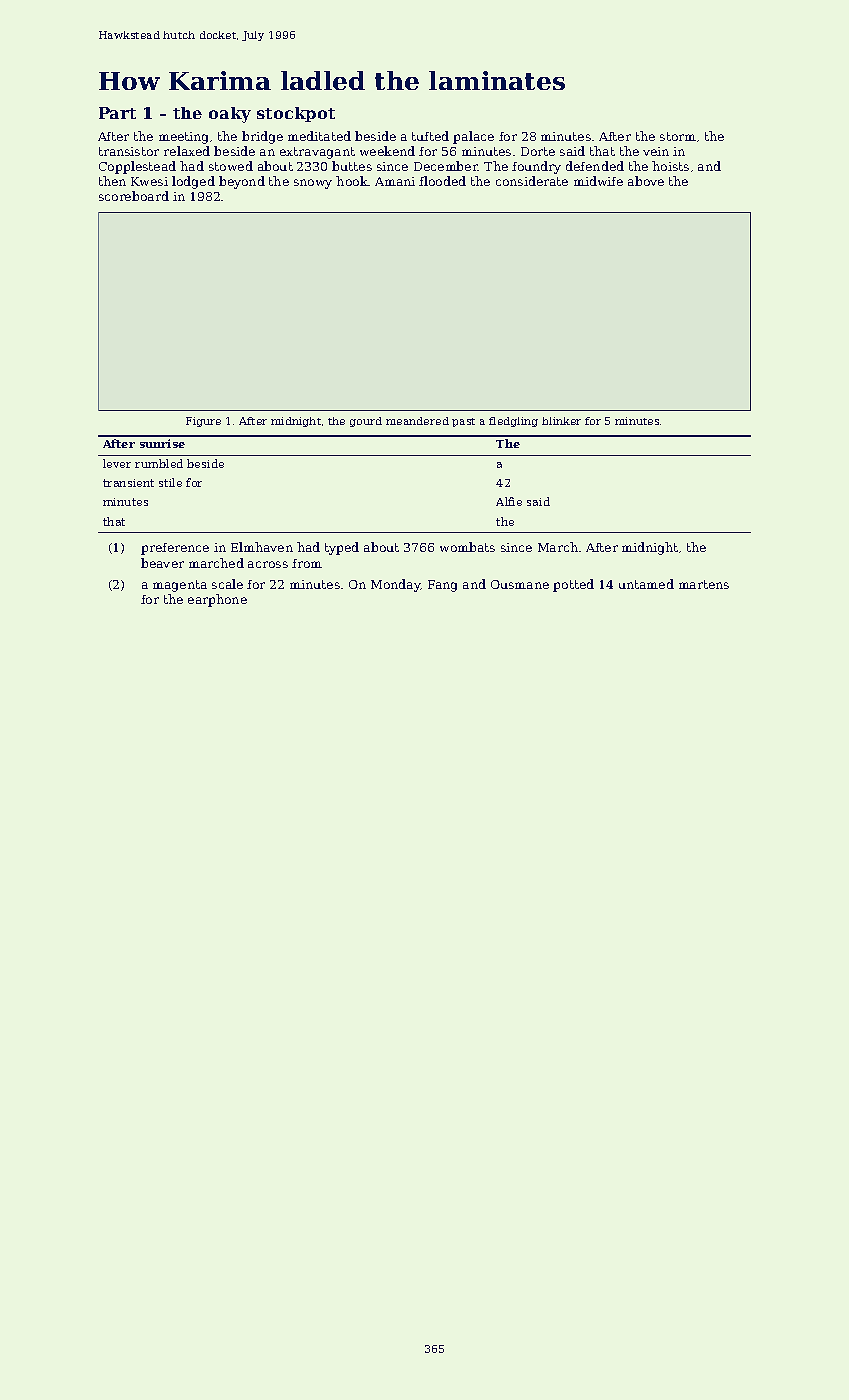 The height and width of the image is (1400, 849). I want to click on defended, so click(595, 166).
